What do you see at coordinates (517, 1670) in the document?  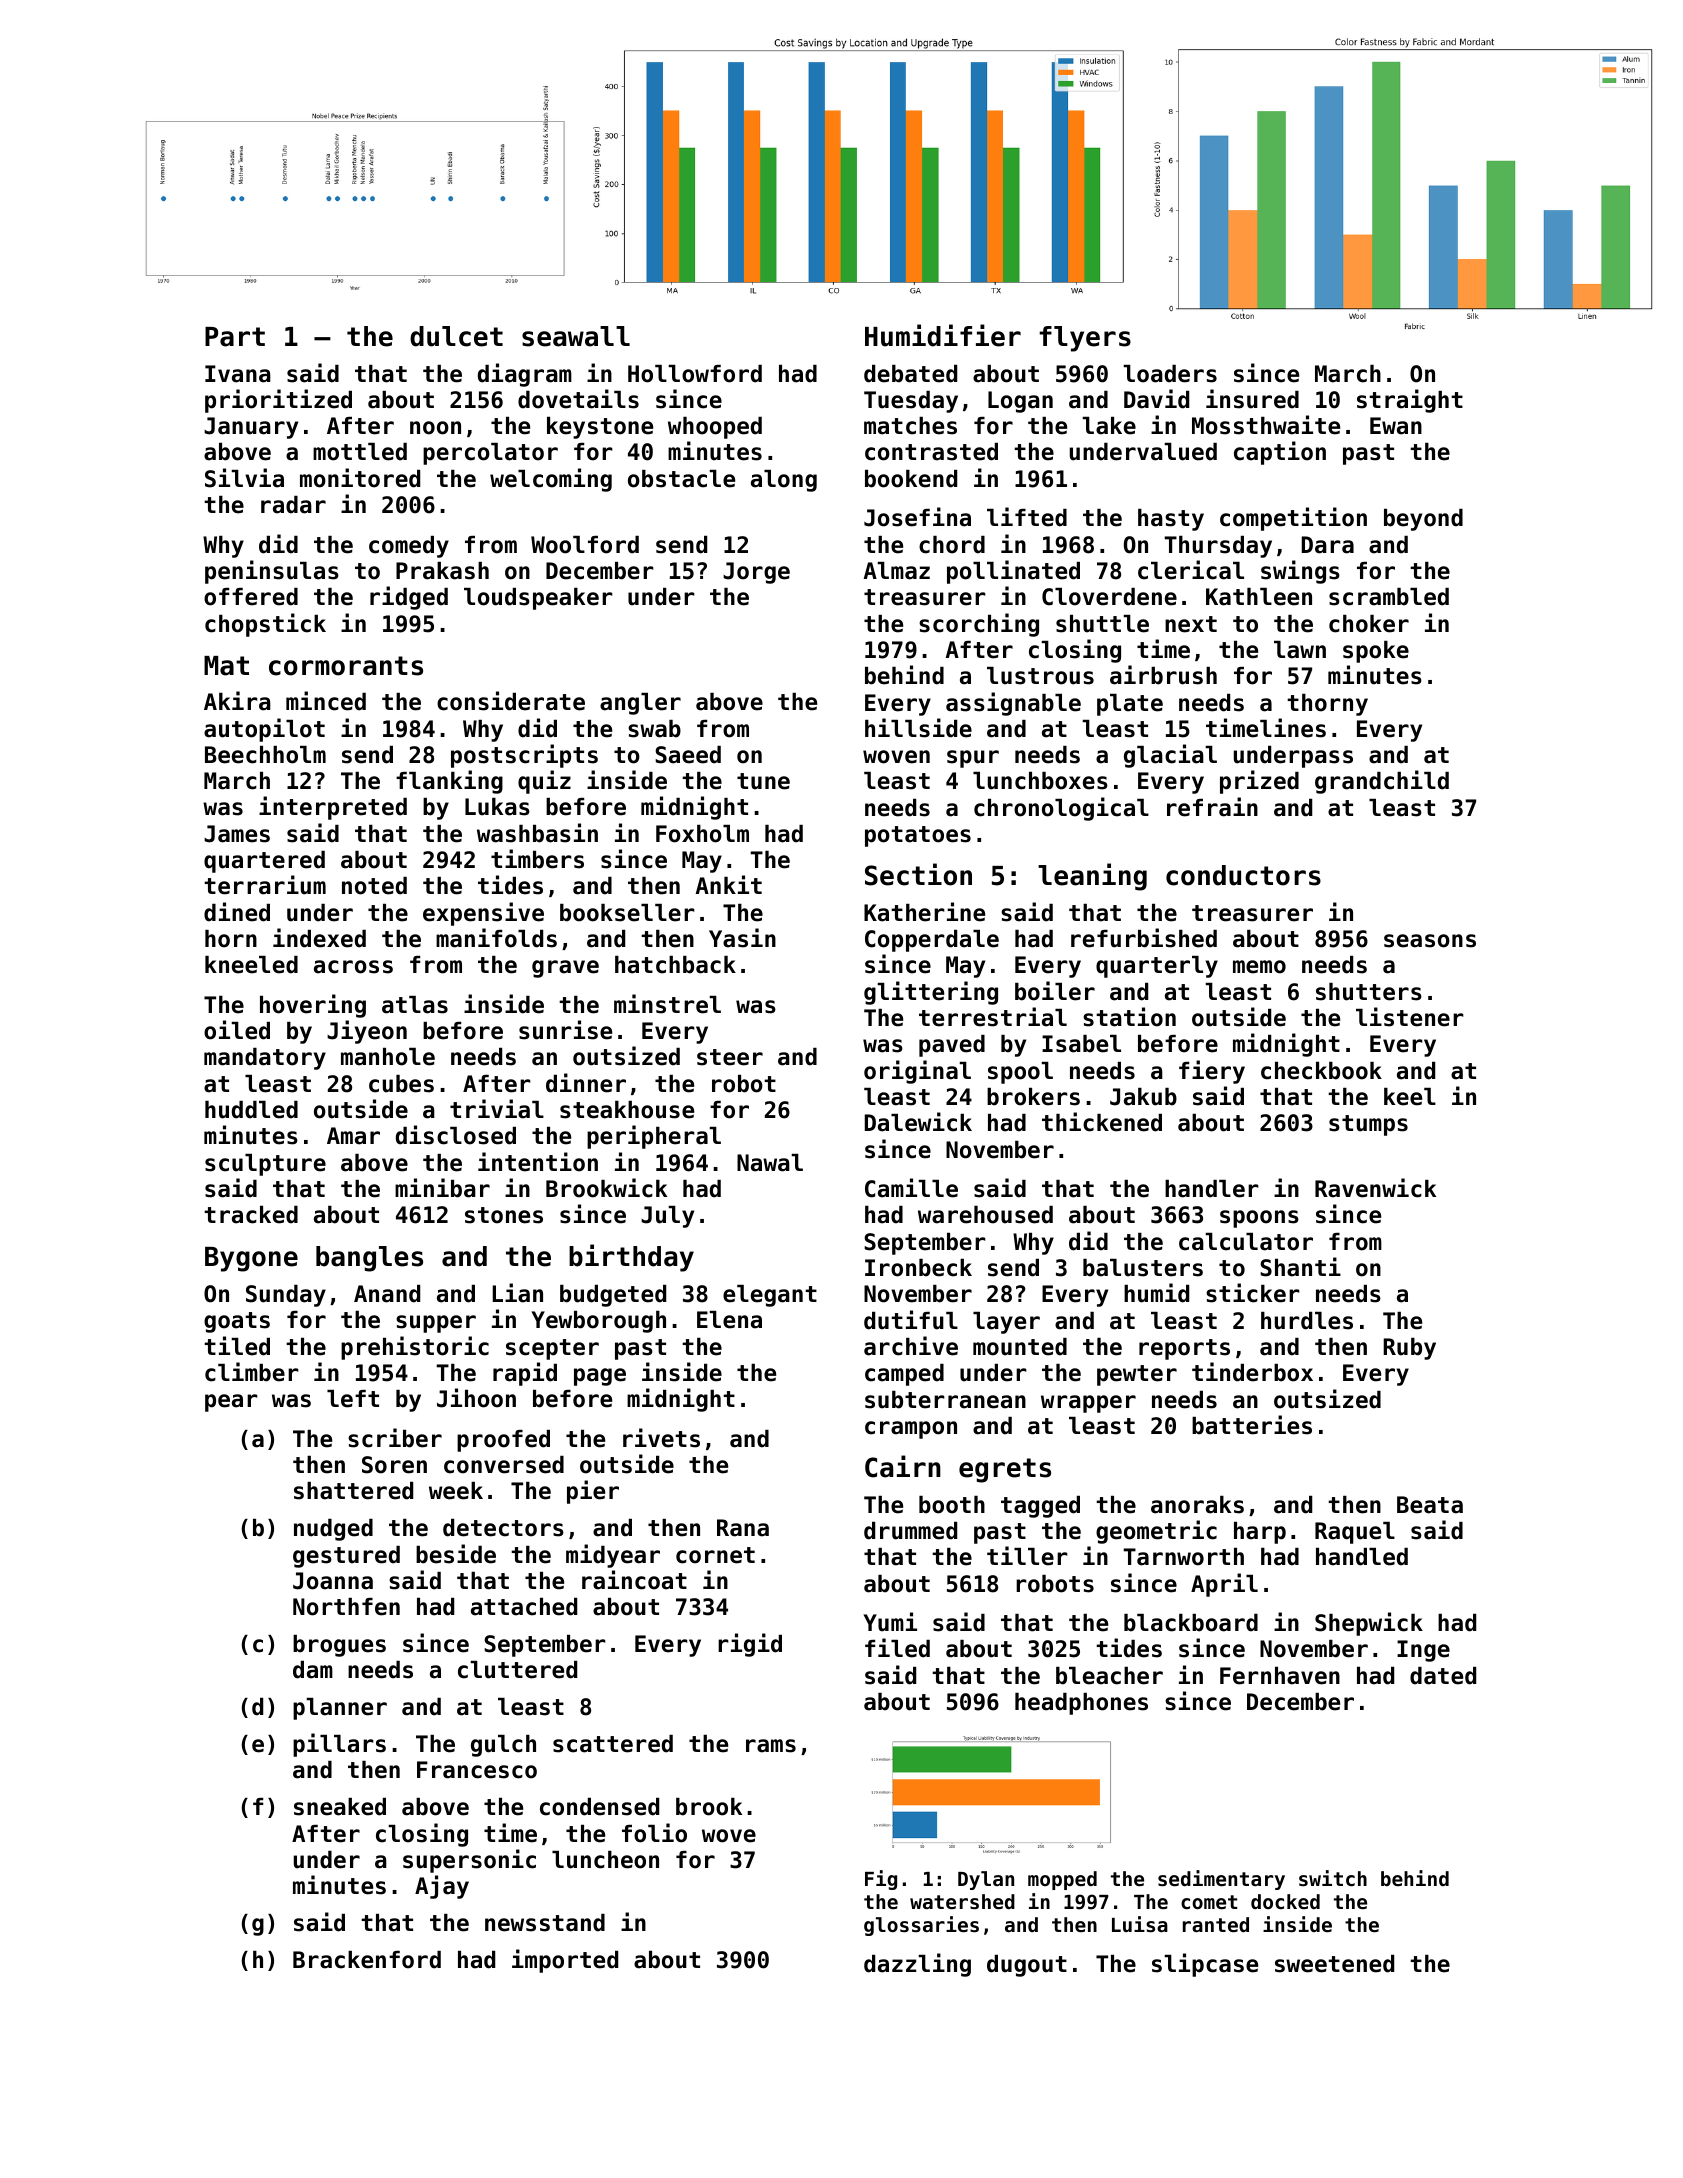 I see `cluttered` at bounding box center [517, 1670].
